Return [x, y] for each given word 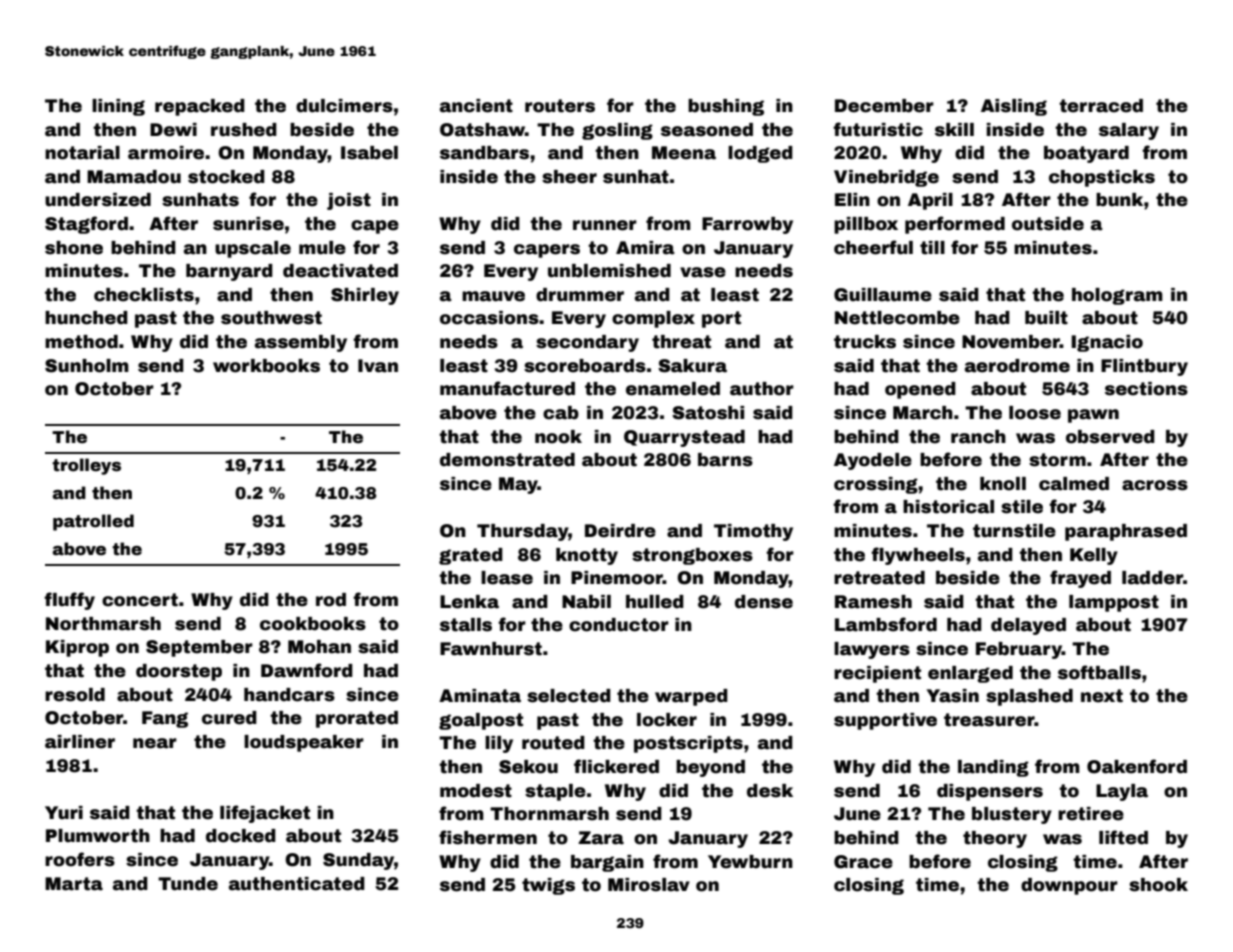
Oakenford [1137, 766]
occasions [489, 318]
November [1011, 342]
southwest [271, 318]
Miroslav [649, 885]
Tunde [188, 884]
